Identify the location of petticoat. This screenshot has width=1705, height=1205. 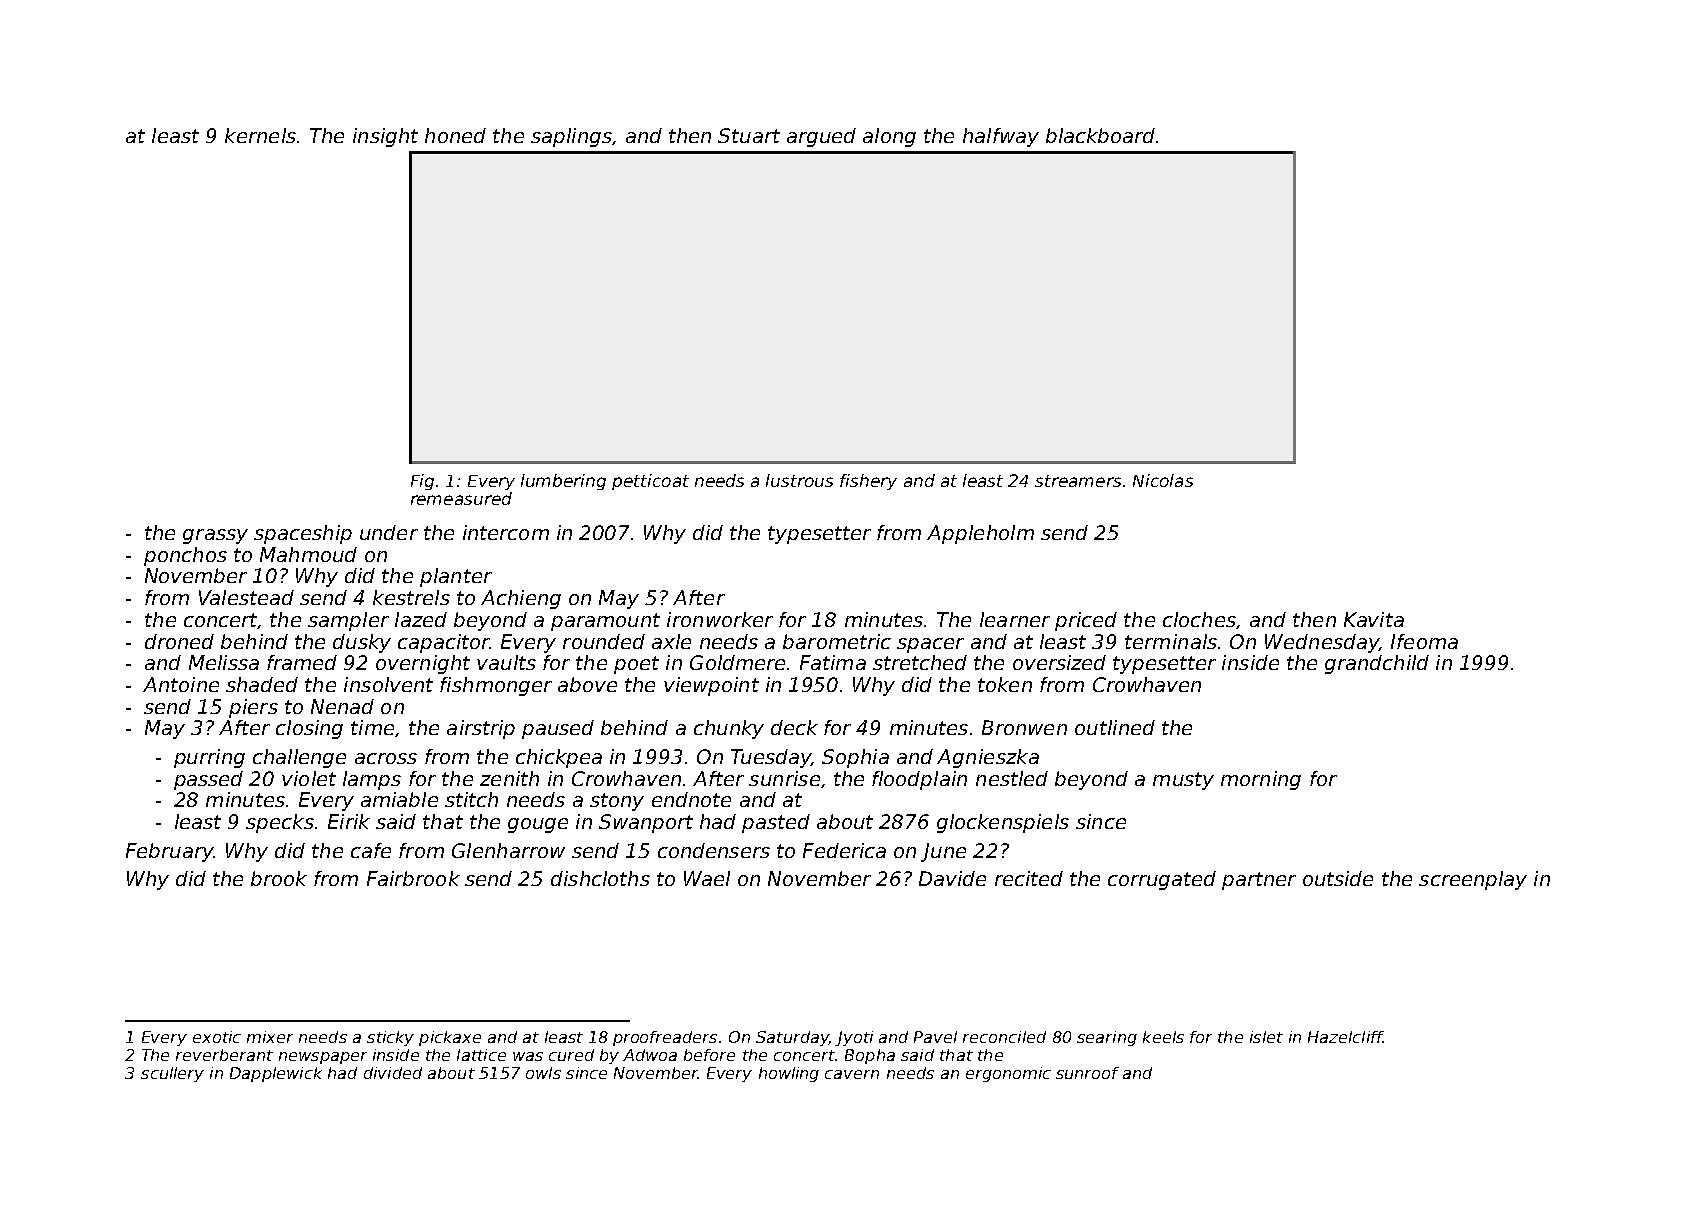
(650, 482).
